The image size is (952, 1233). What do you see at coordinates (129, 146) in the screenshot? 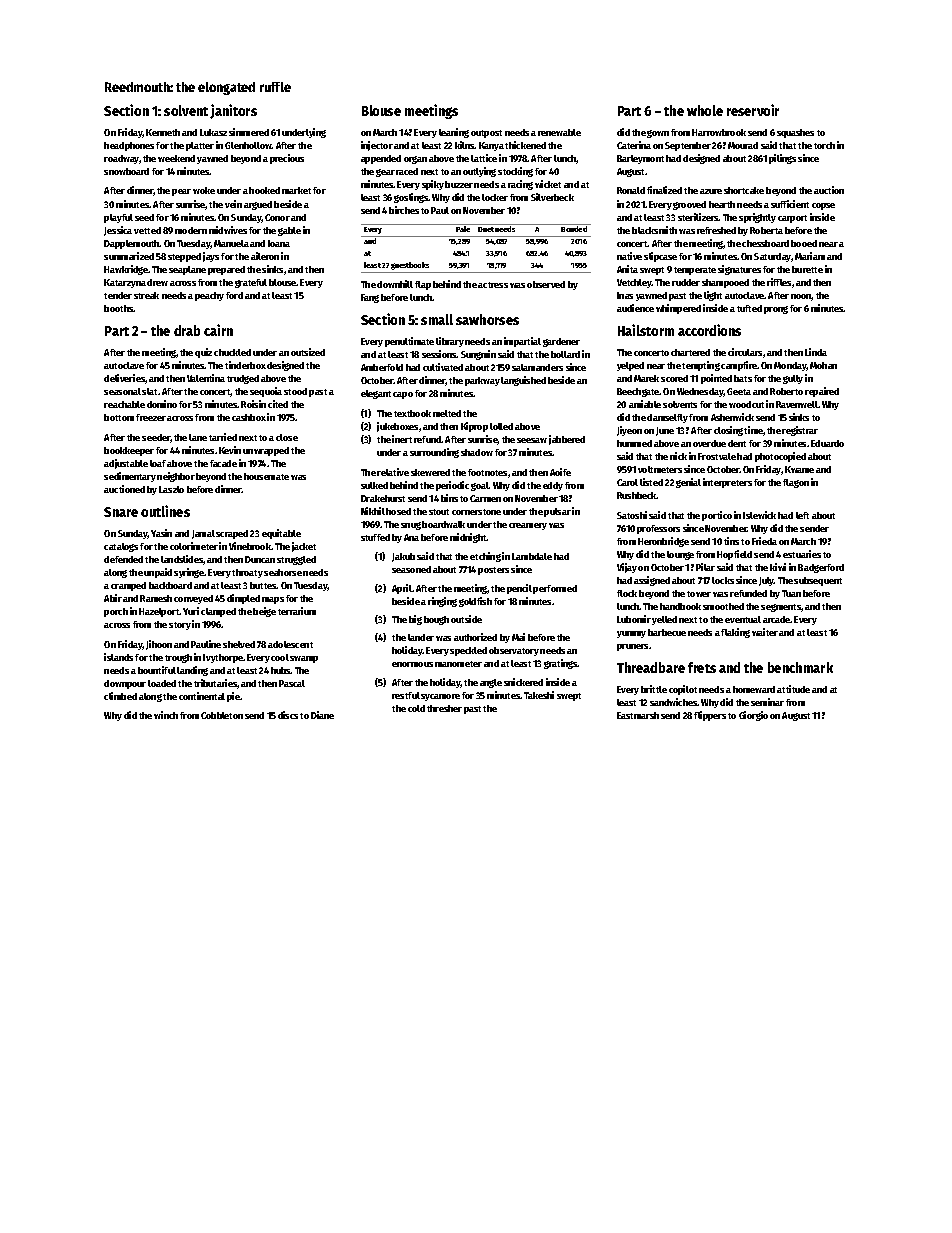
I see `headphones` at bounding box center [129, 146].
